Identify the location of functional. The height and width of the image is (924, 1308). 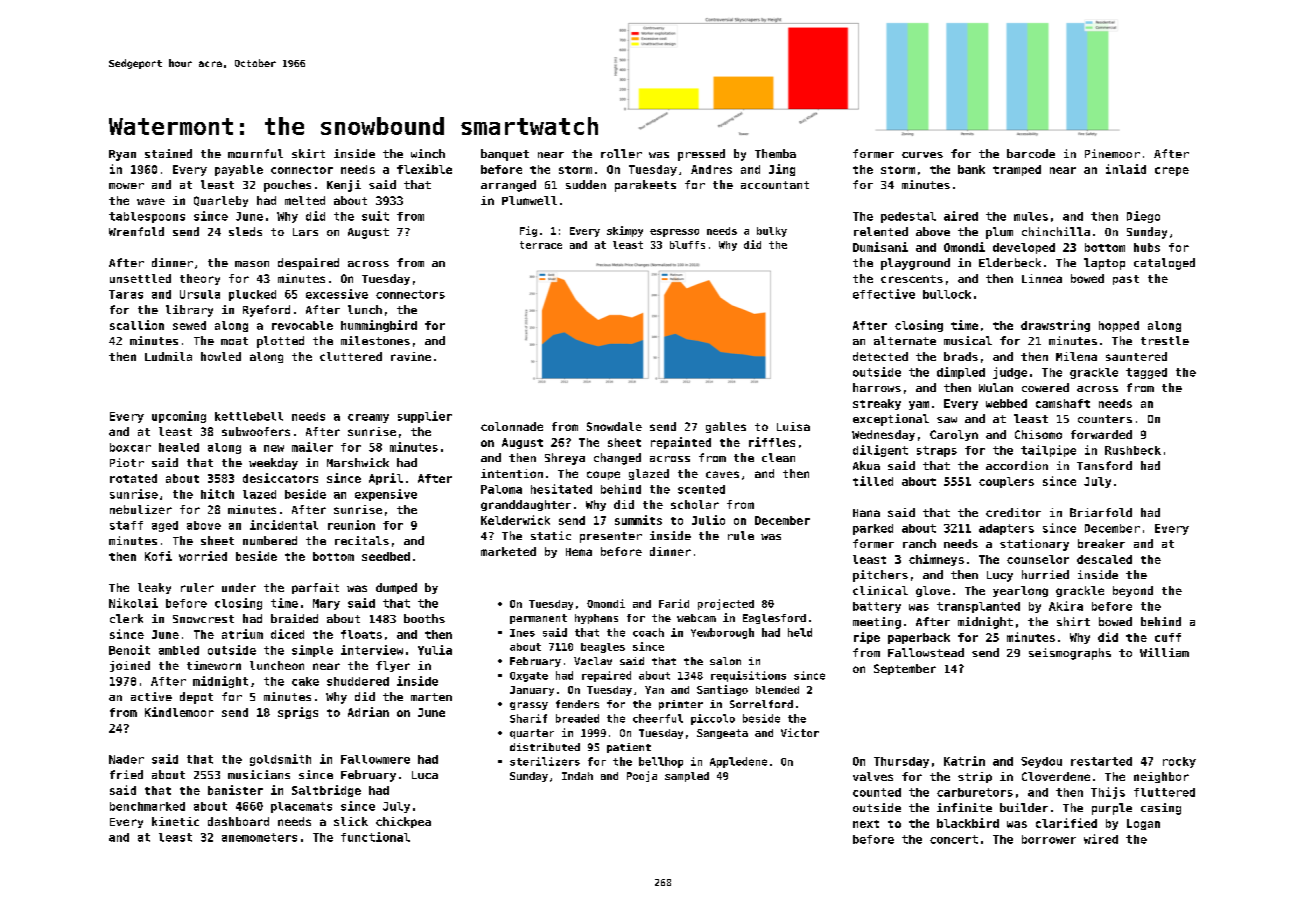
(375, 837).
